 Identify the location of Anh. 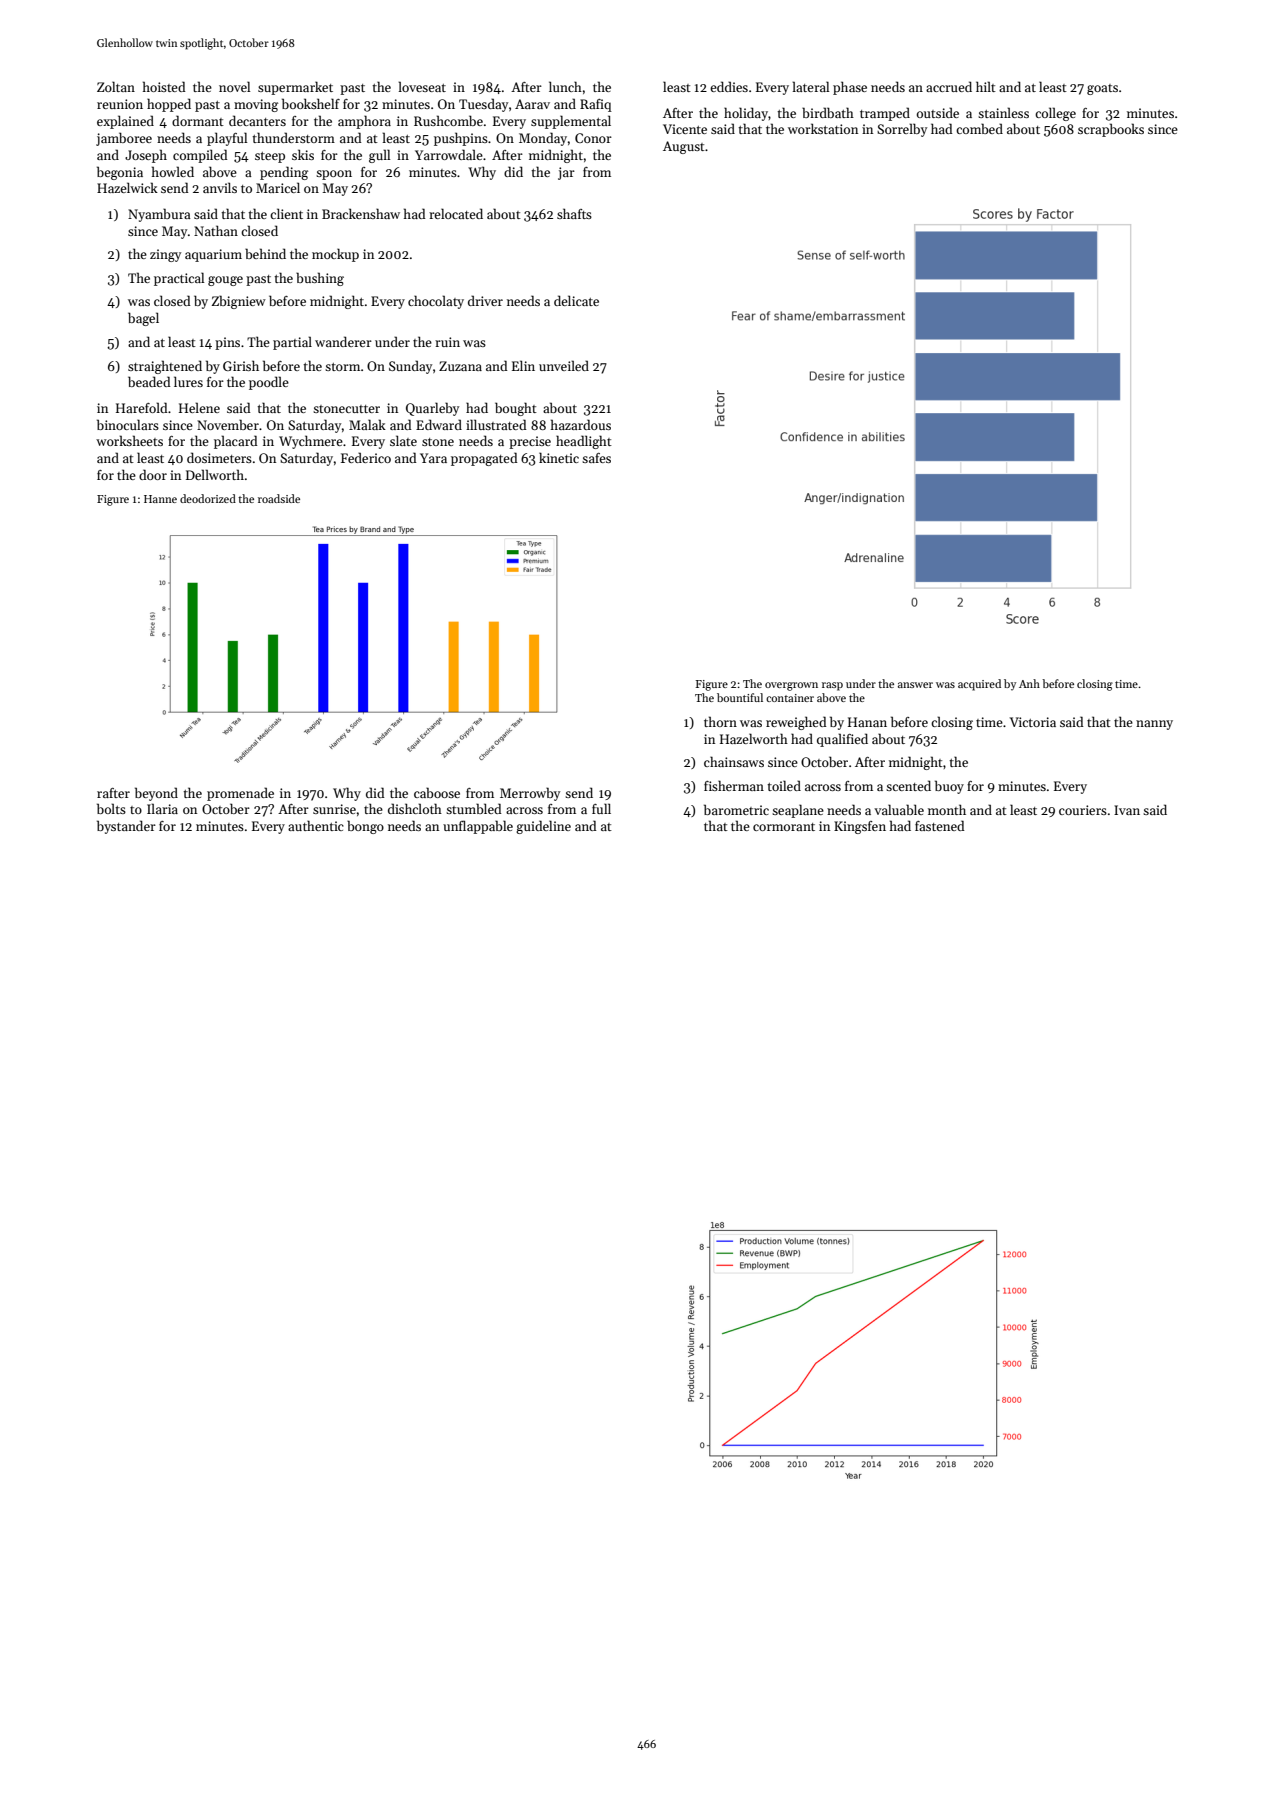
(1029, 683).
